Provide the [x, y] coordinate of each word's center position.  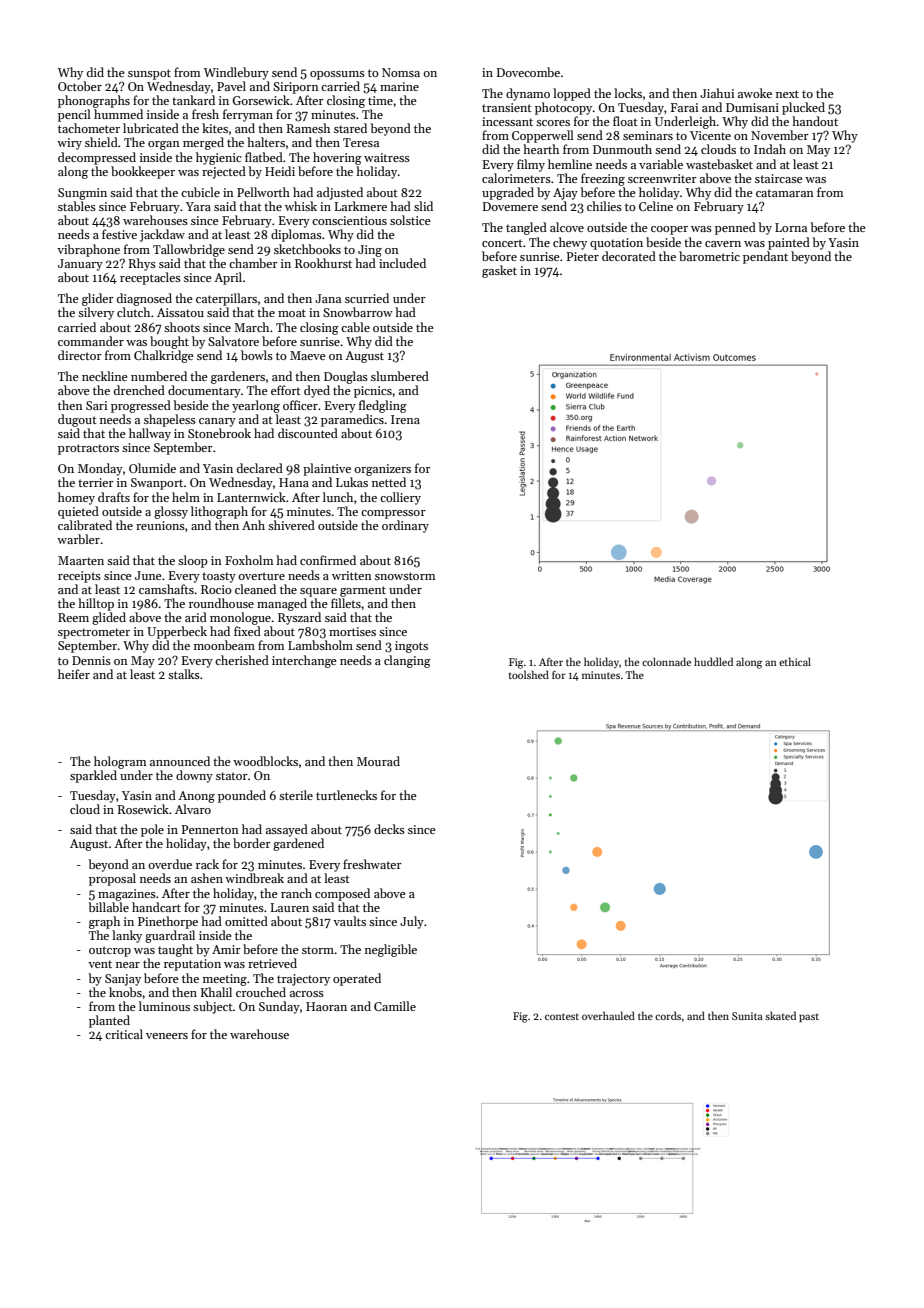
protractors [88, 449]
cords [668, 1015]
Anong [196, 797]
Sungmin [82, 194]
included [402, 263]
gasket [499, 271]
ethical [795, 661]
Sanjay [123, 980]
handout [815, 121]
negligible [391, 950]
